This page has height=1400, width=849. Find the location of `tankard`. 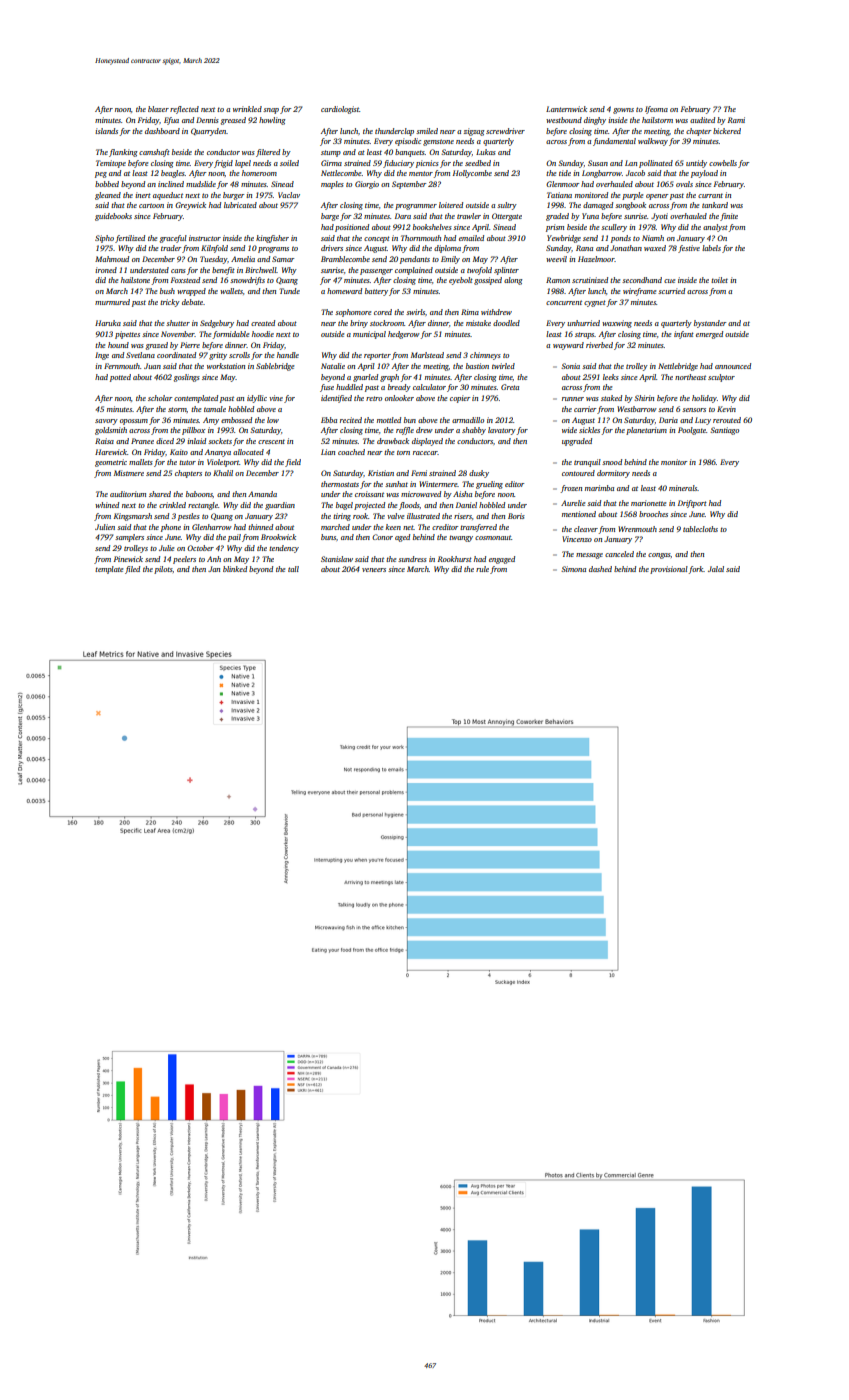

tankard is located at coordinates (715, 205).
